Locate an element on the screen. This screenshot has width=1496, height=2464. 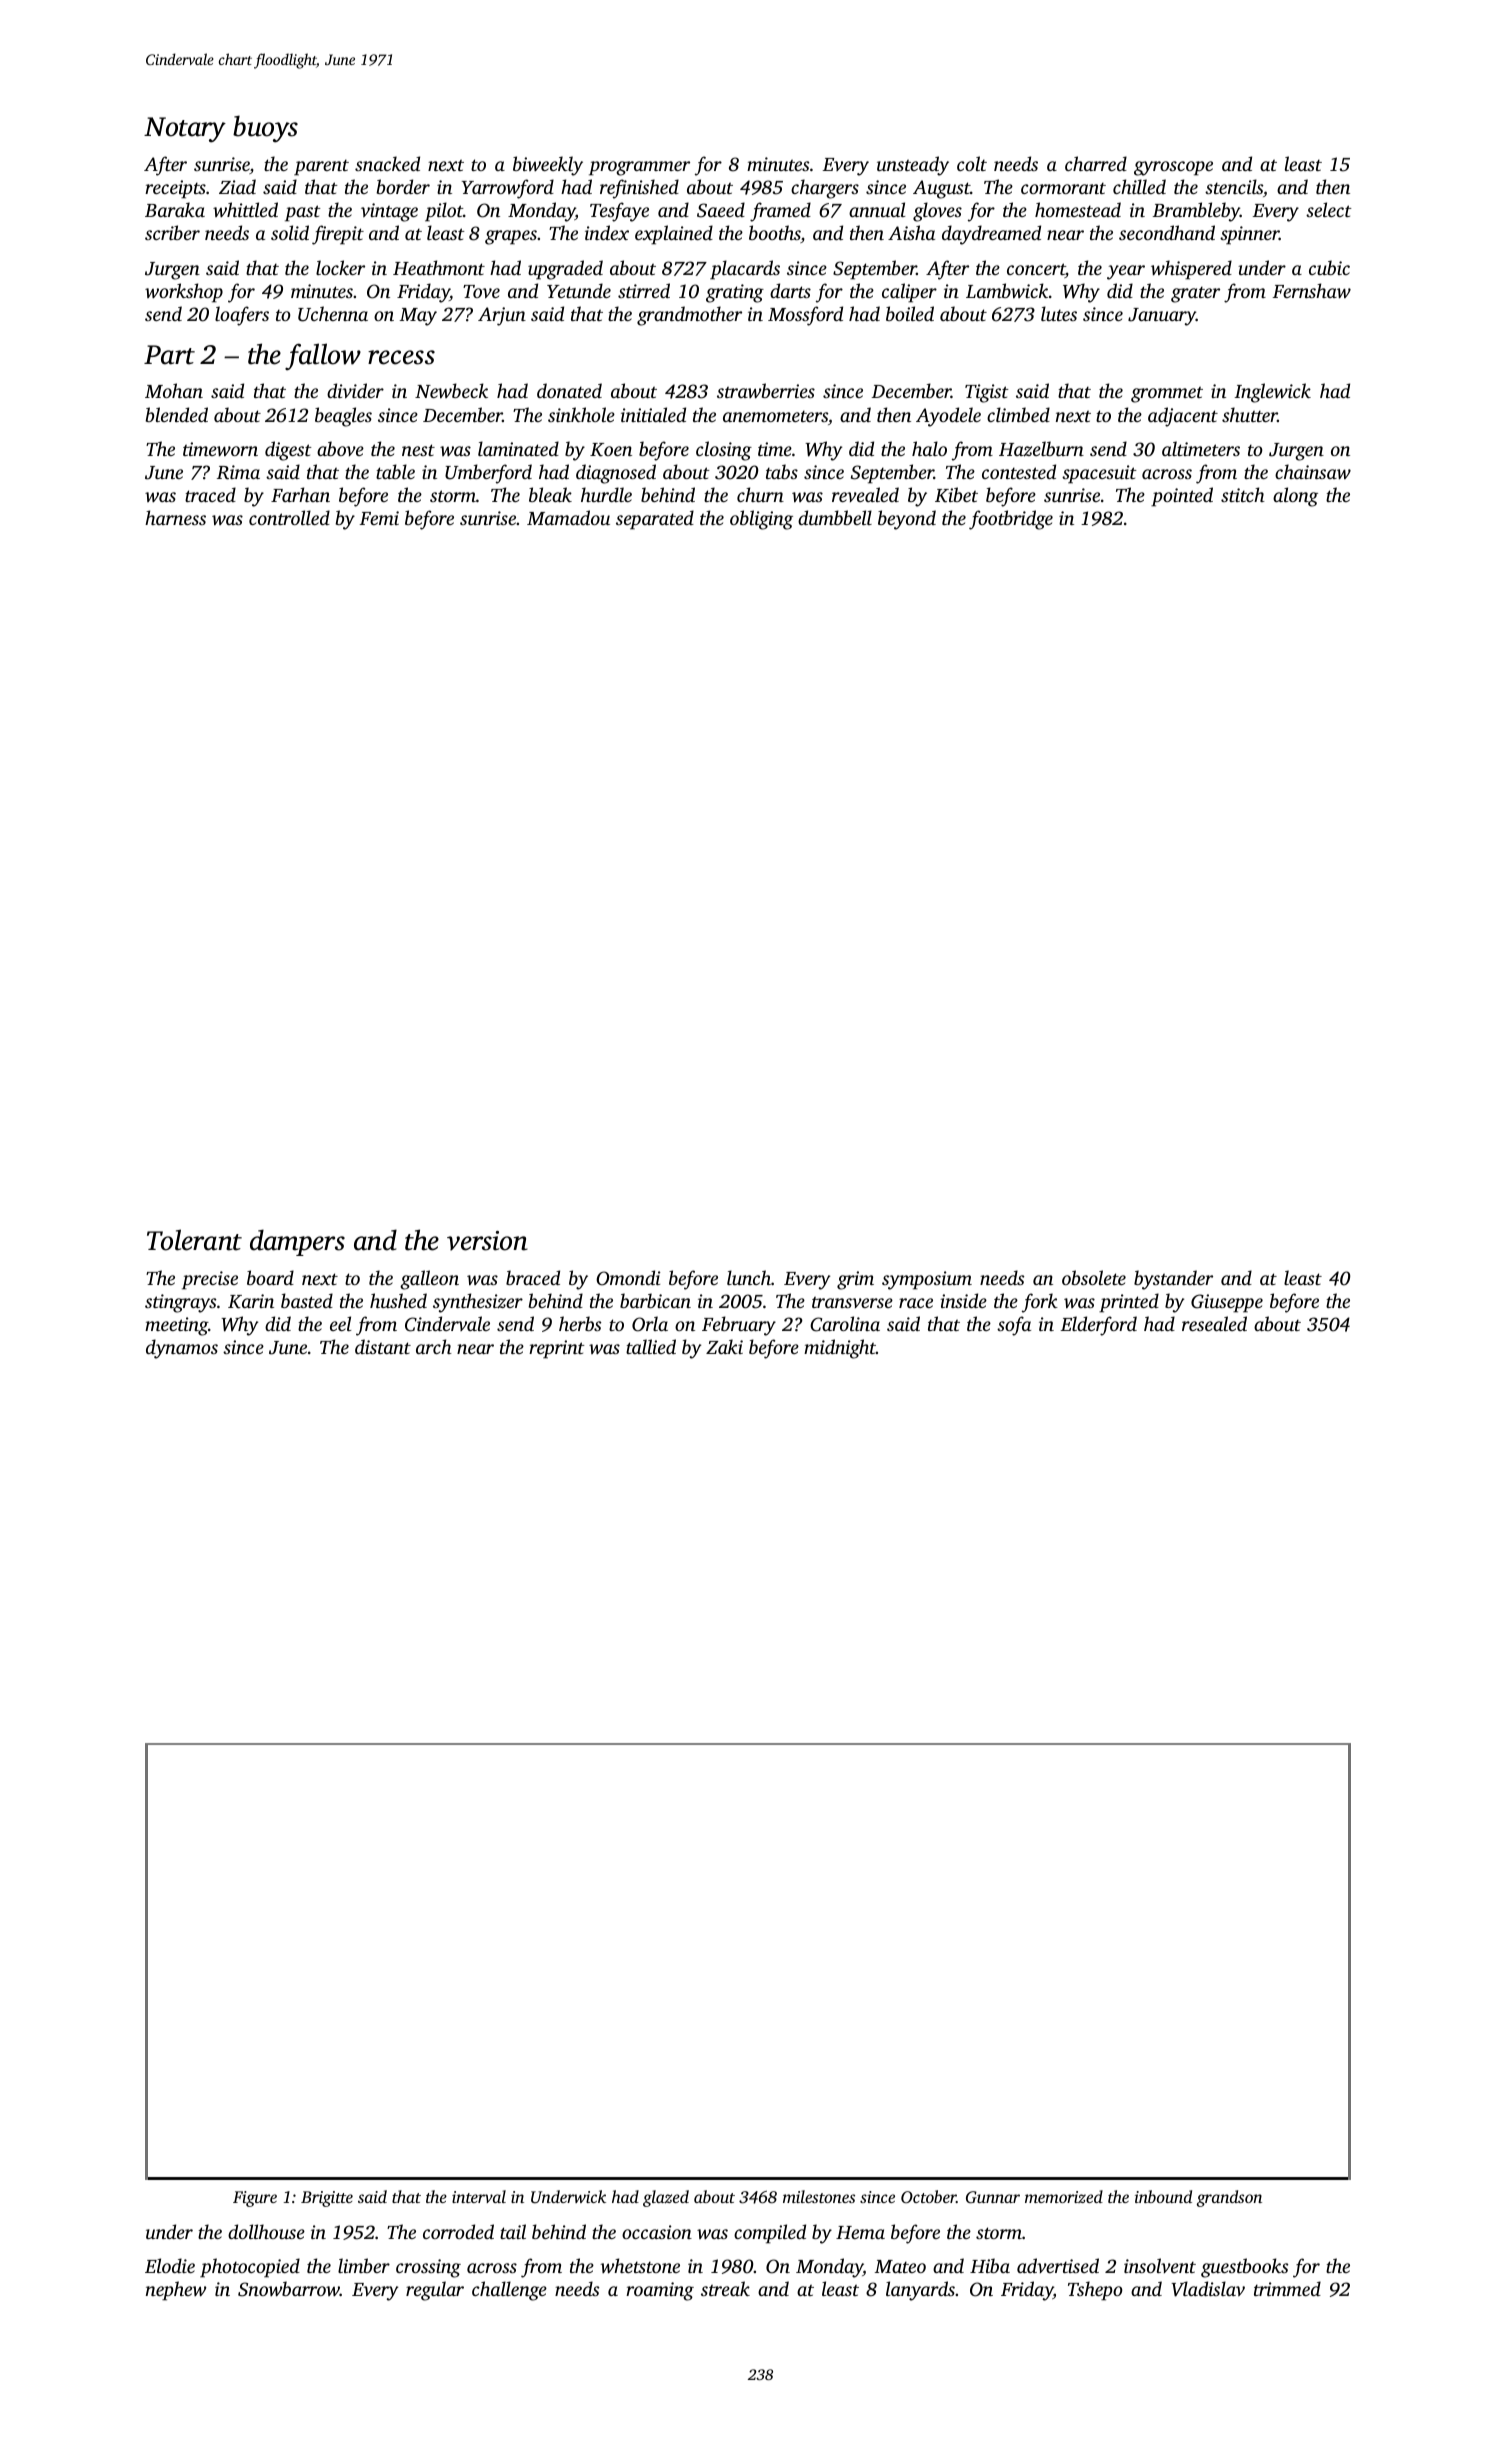
charred is located at coordinates (1096, 163).
